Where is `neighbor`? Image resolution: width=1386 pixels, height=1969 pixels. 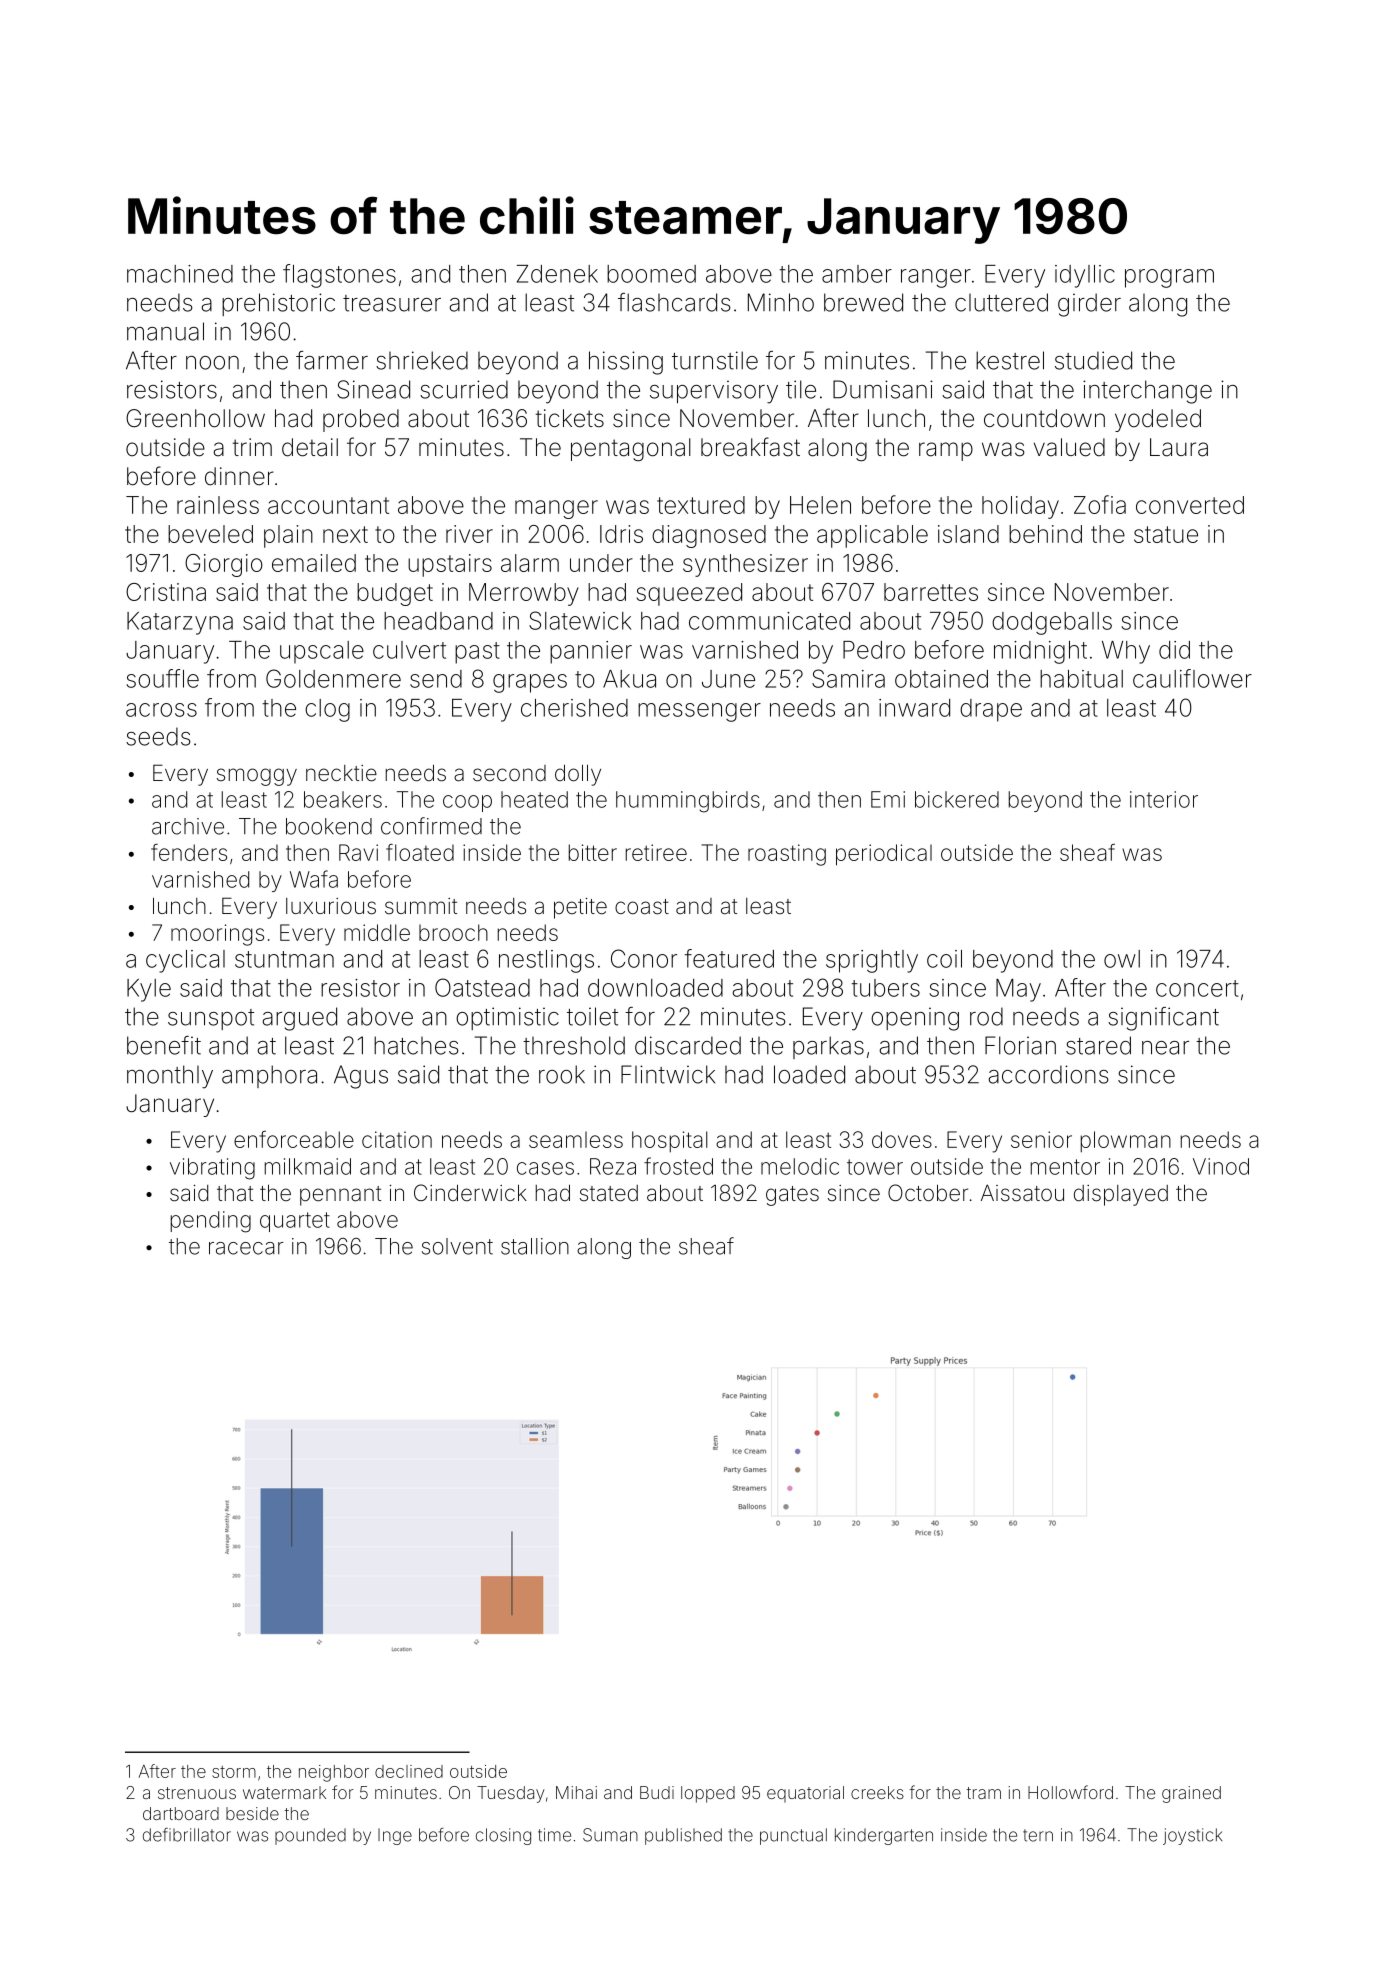 neighbor is located at coordinates (334, 1773).
